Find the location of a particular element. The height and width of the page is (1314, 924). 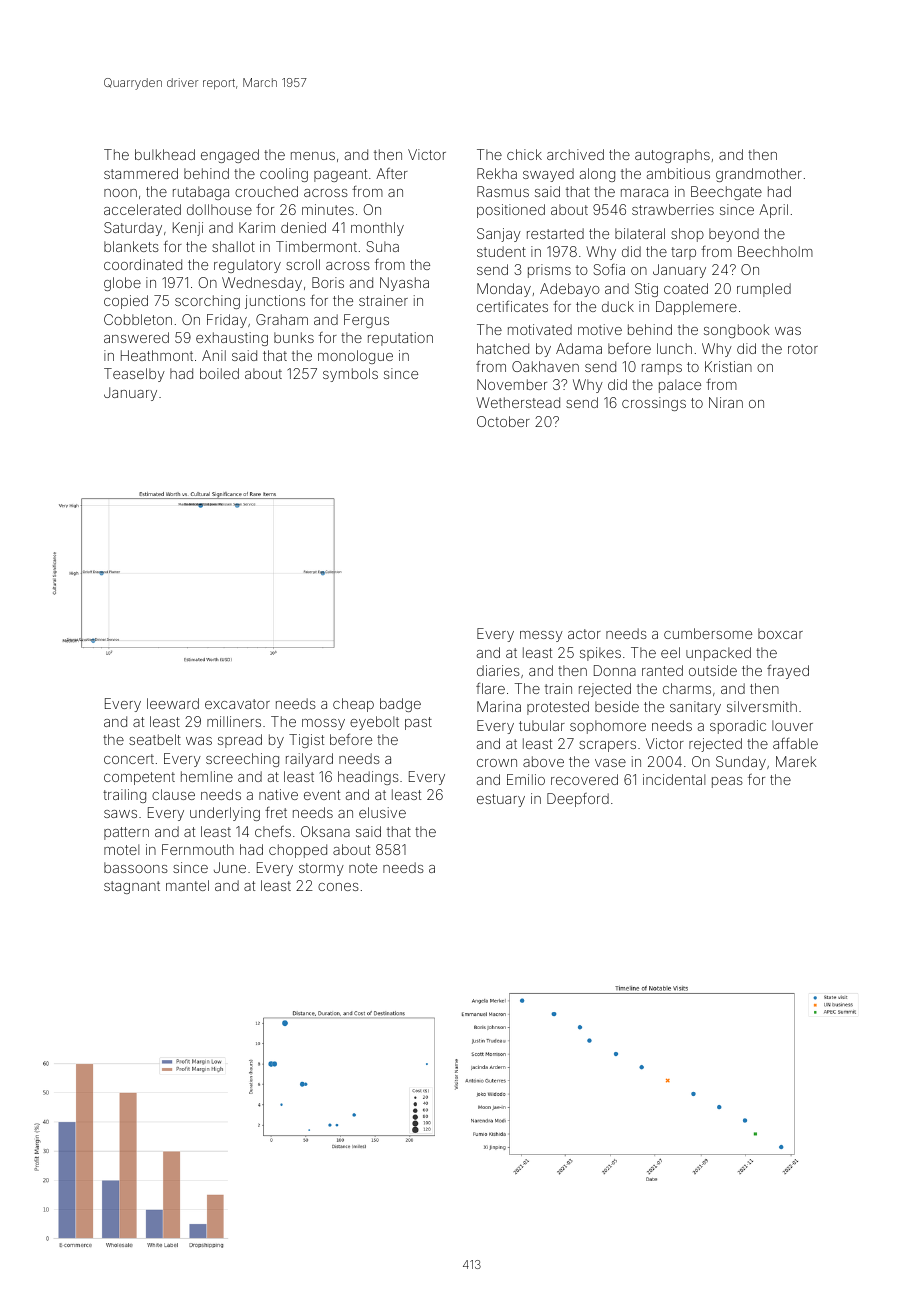

menus is located at coordinates (313, 156).
